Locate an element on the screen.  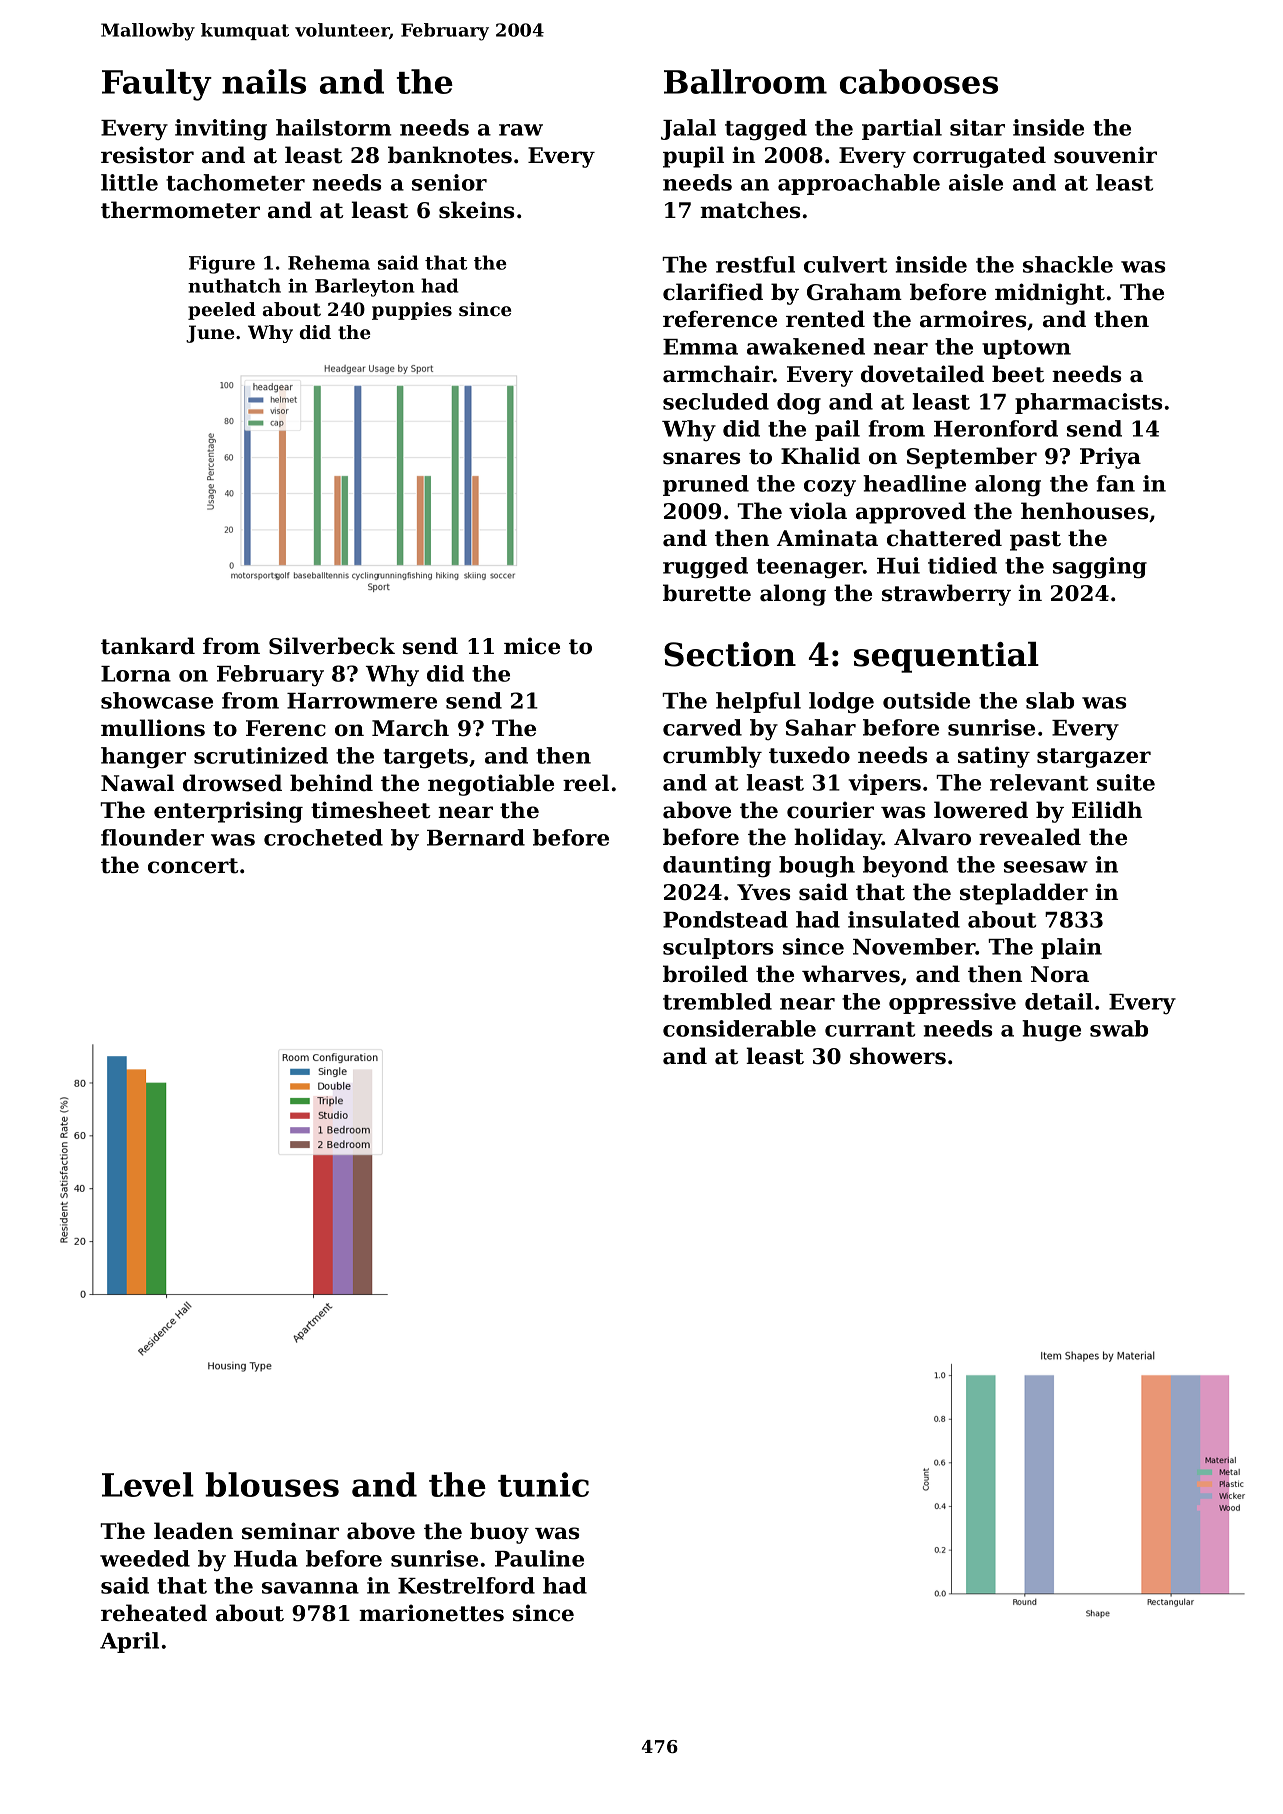
blouses is located at coordinates (272, 1484).
